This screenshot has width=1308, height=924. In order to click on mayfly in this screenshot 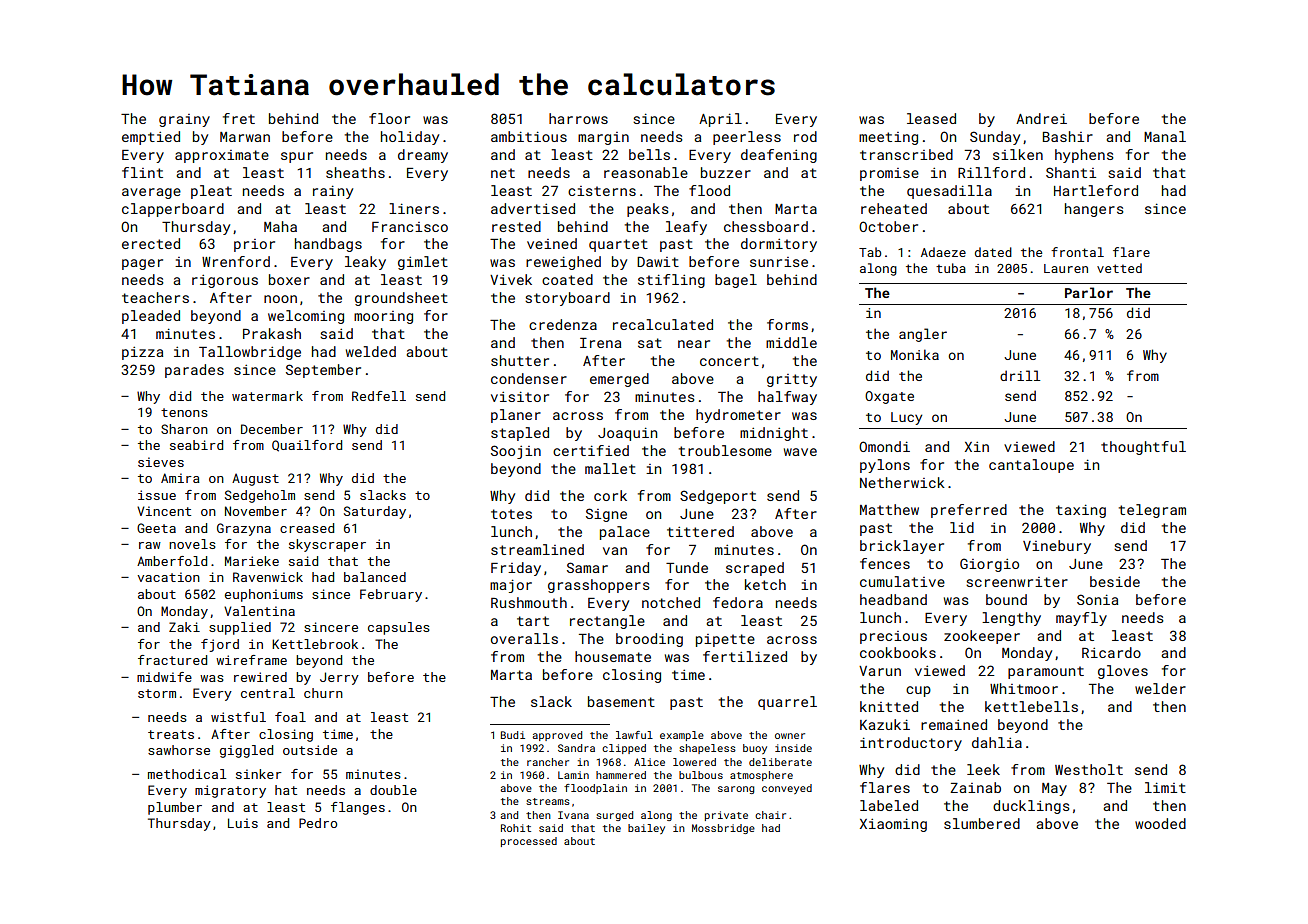, I will do `click(1081, 619)`.
